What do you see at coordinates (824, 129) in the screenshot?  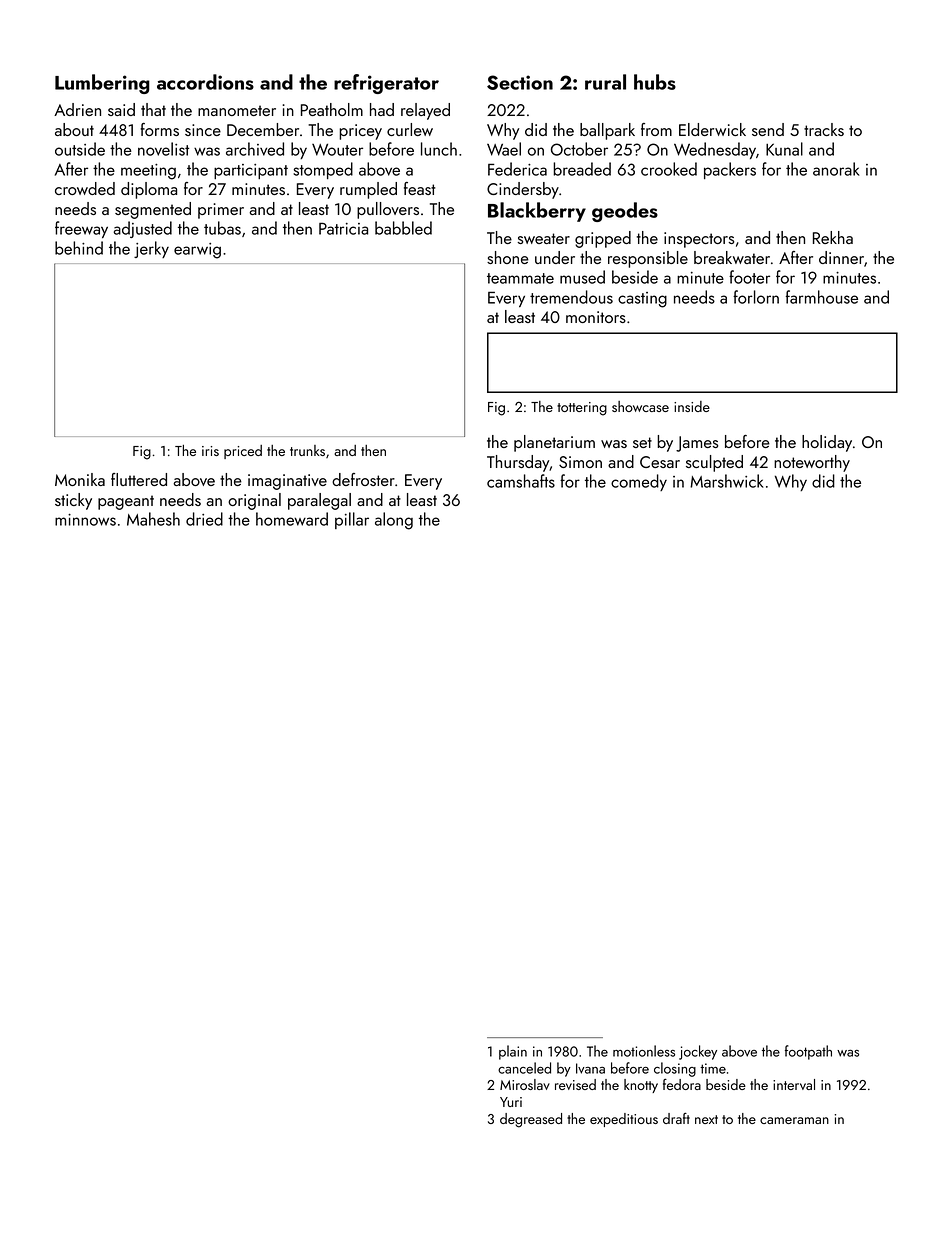 I see `tracks` at bounding box center [824, 129].
